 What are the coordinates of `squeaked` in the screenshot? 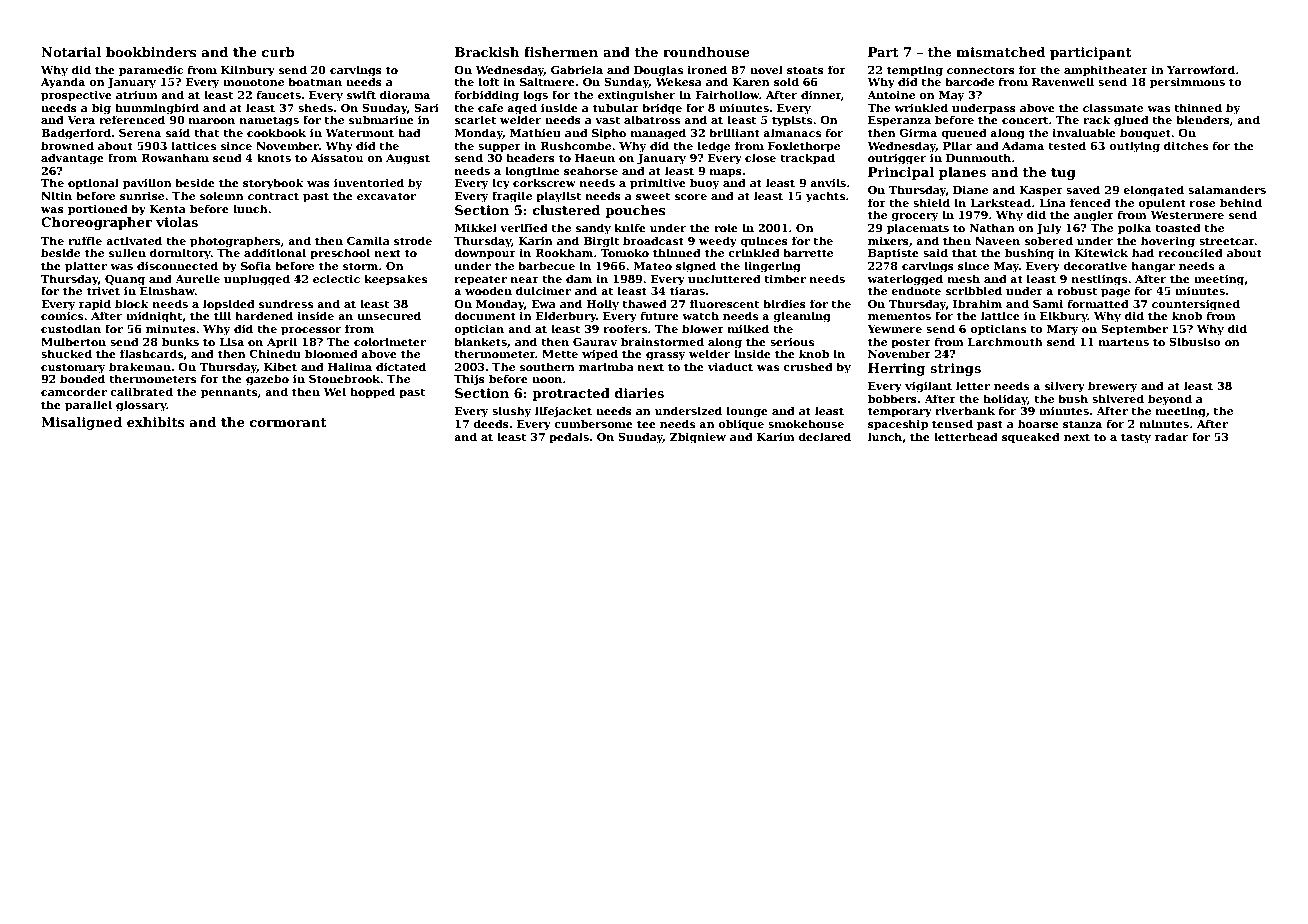 It's located at (1031, 438).
